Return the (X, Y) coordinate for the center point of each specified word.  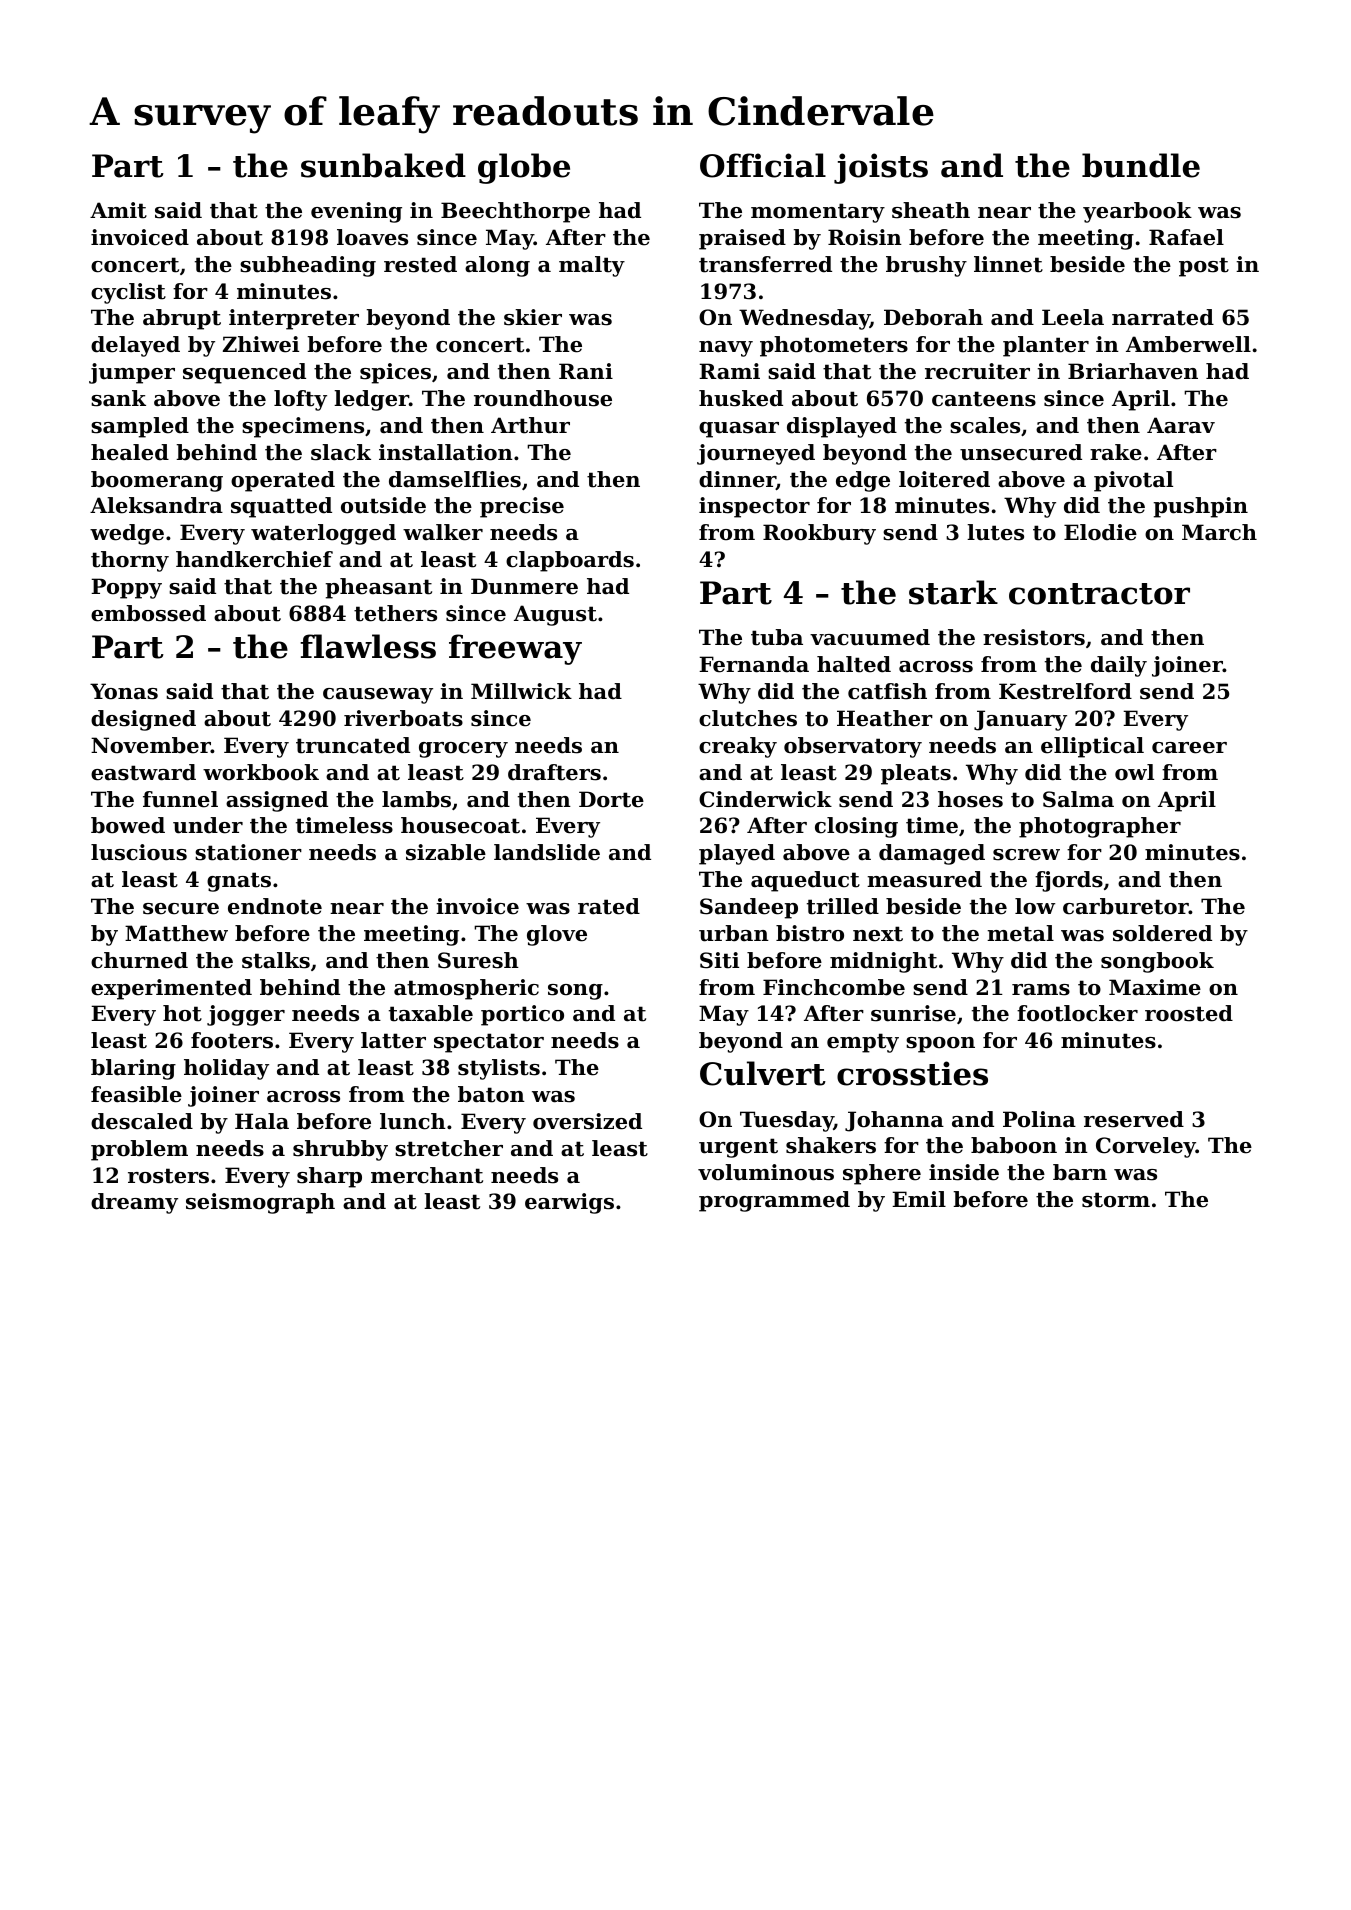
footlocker (1077, 1013)
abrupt (182, 319)
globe (524, 168)
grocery (463, 750)
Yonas (124, 691)
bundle (1141, 165)
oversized (587, 1121)
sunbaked (383, 165)
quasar (739, 430)
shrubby (340, 1150)
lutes (995, 532)
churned (139, 960)
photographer (1100, 827)
